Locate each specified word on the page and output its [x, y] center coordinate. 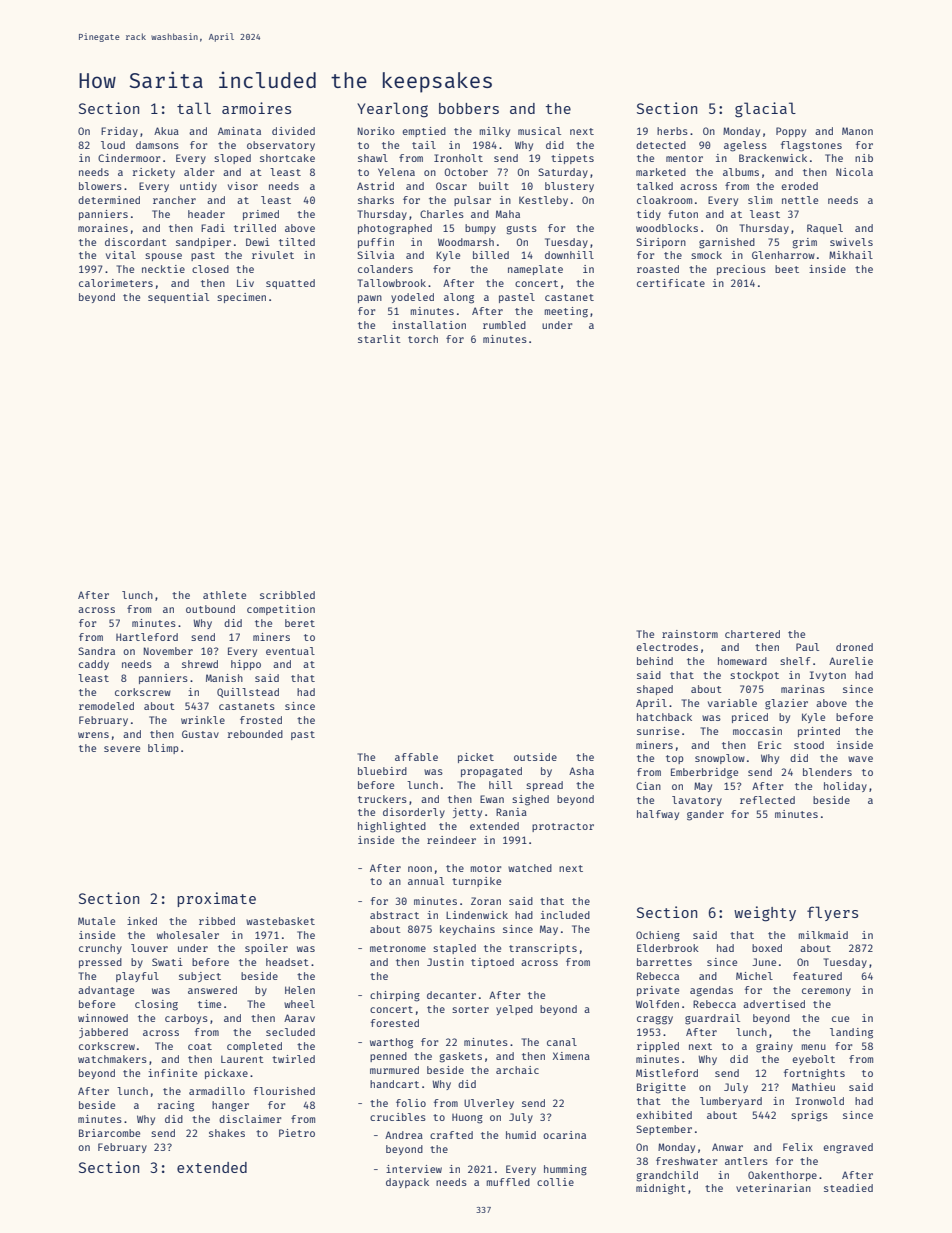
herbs [672, 131]
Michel [754, 976]
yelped [514, 1010]
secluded [290, 1032]
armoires [256, 108]
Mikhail [851, 255]
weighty [765, 914]
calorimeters [116, 283]
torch [423, 339]
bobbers [469, 108]
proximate [216, 899]
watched [530, 868]
